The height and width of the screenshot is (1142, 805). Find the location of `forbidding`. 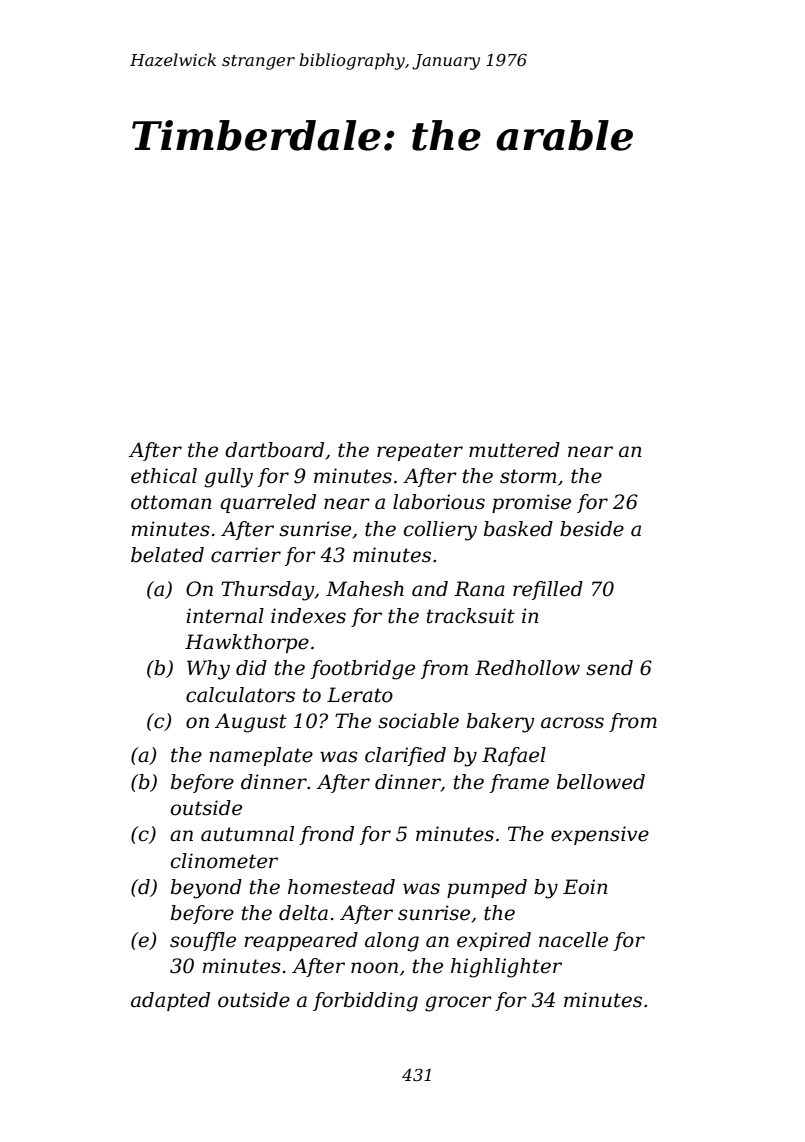

forbidding is located at coordinates (365, 1002).
